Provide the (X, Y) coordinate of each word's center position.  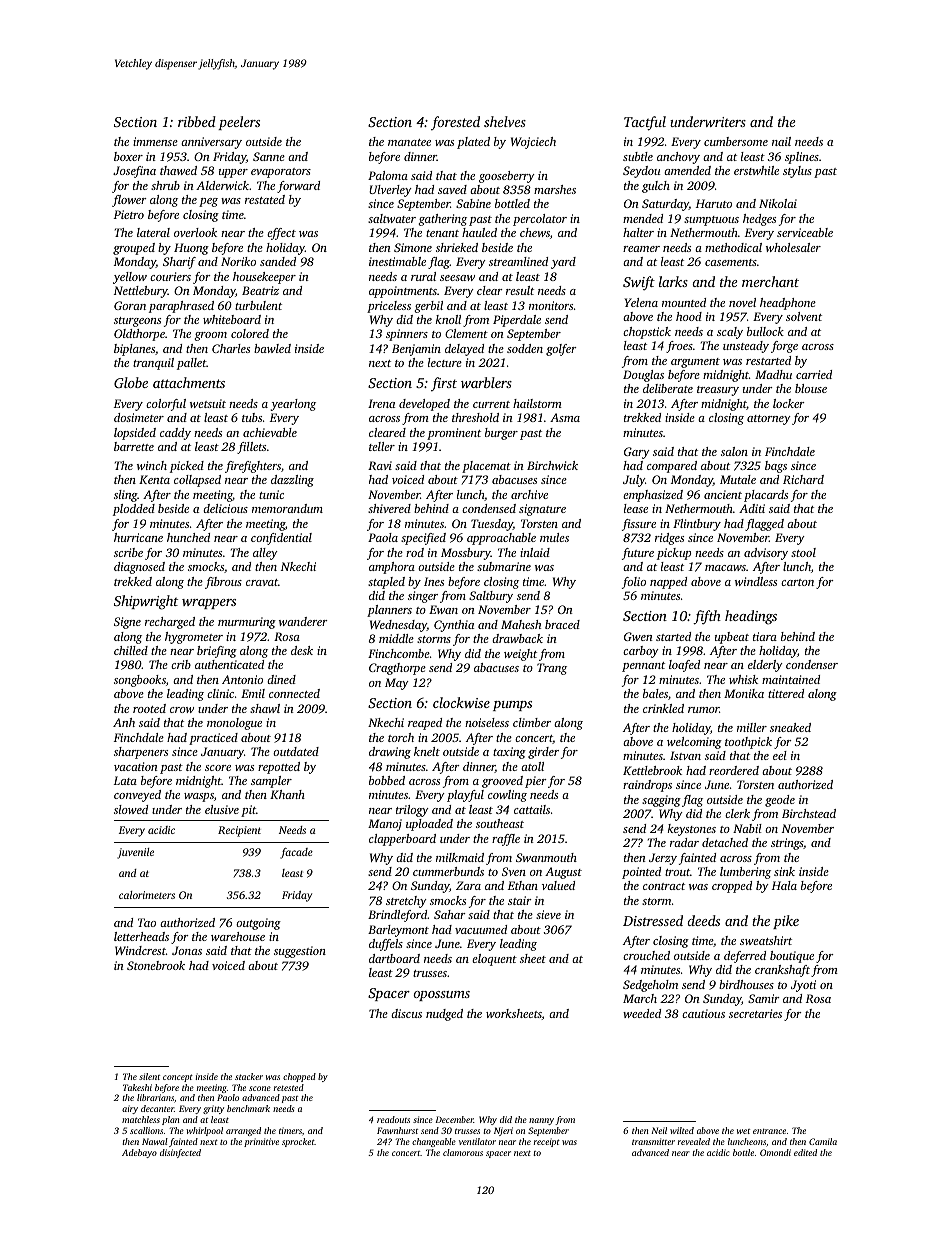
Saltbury (491, 597)
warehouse (238, 936)
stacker (249, 1076)
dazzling (292, 481)
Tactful (645, 123)
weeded (642, 1013)
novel (742, 302)
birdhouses (746, 984)
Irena (381, 403)
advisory (766, 554)
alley (265, 554)
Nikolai (778, 203)
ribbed (197, 121)
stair (520, 900)
